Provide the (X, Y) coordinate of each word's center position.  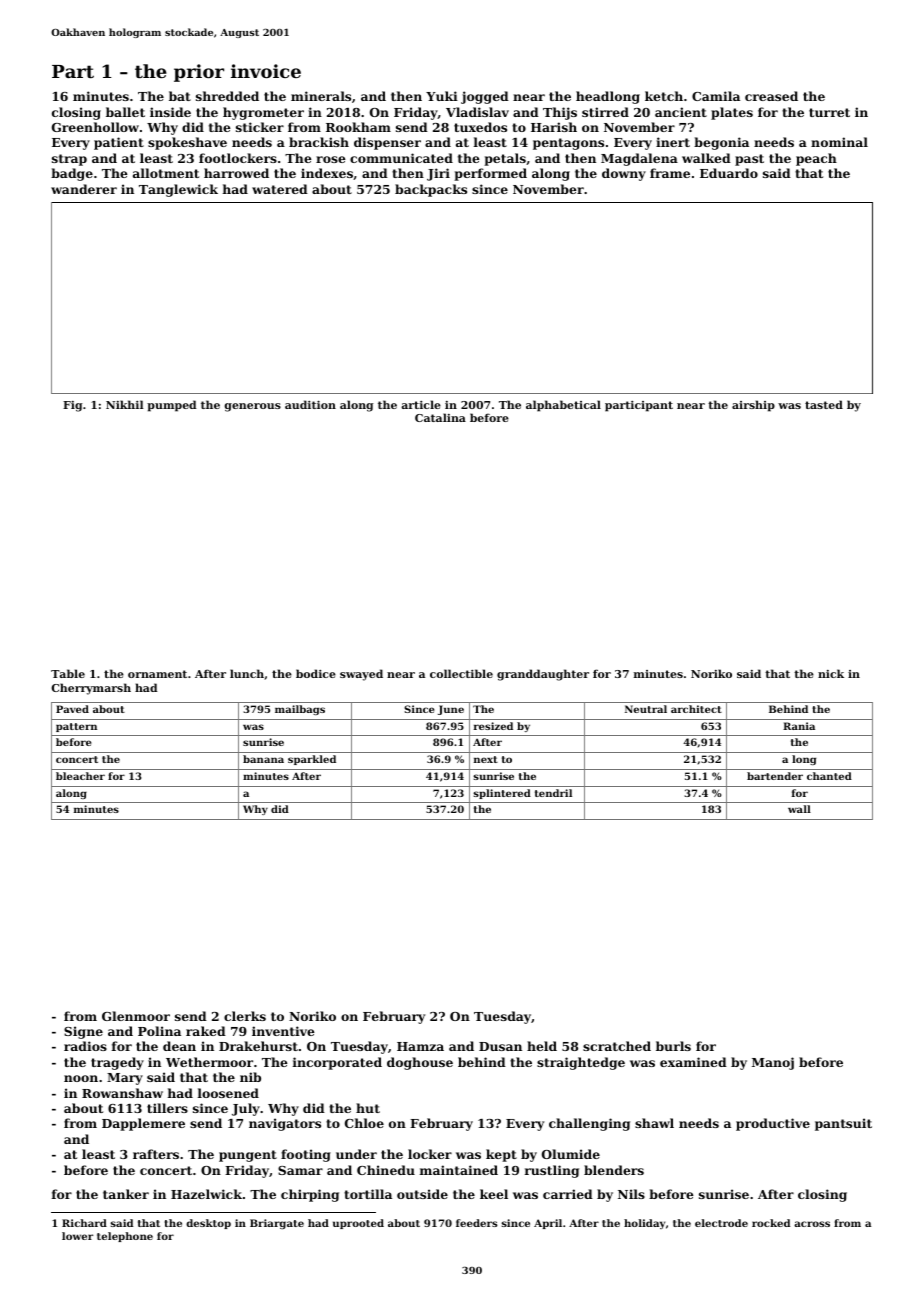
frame (670, 173)
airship (753, 406)
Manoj (773, 1063)
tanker (126, 1194)
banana (263, 759)
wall (799, 809)
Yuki (442, 96)
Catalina (440, 417)
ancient (681, 112)
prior (199, 73)
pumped (172, 406)
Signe (83, 1032)
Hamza (420, 1046)
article (421, 404)
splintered (502, 794)
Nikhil (124, 404)
